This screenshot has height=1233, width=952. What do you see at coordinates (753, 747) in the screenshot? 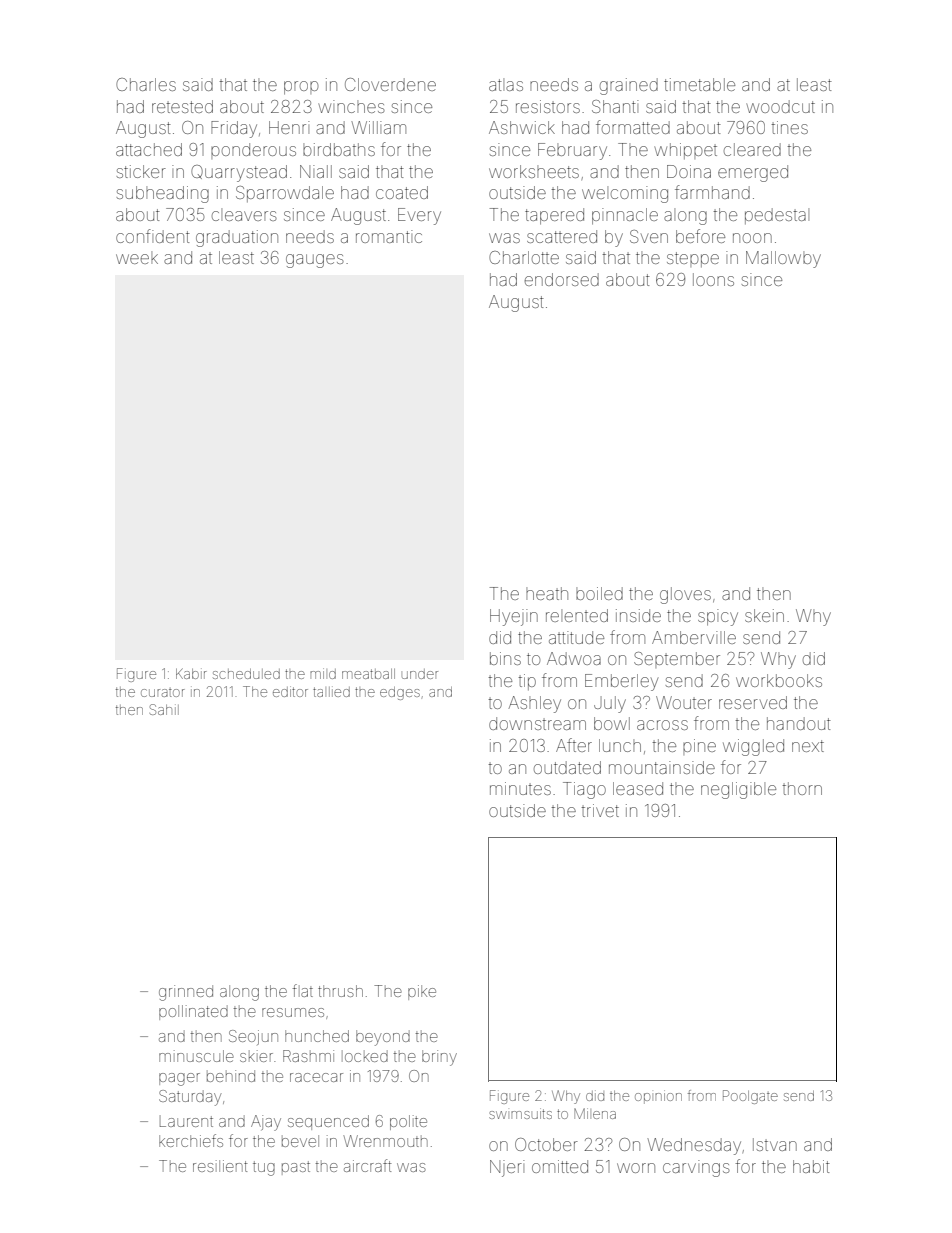
I see `wiggled` at bounding box center [753, 747].
